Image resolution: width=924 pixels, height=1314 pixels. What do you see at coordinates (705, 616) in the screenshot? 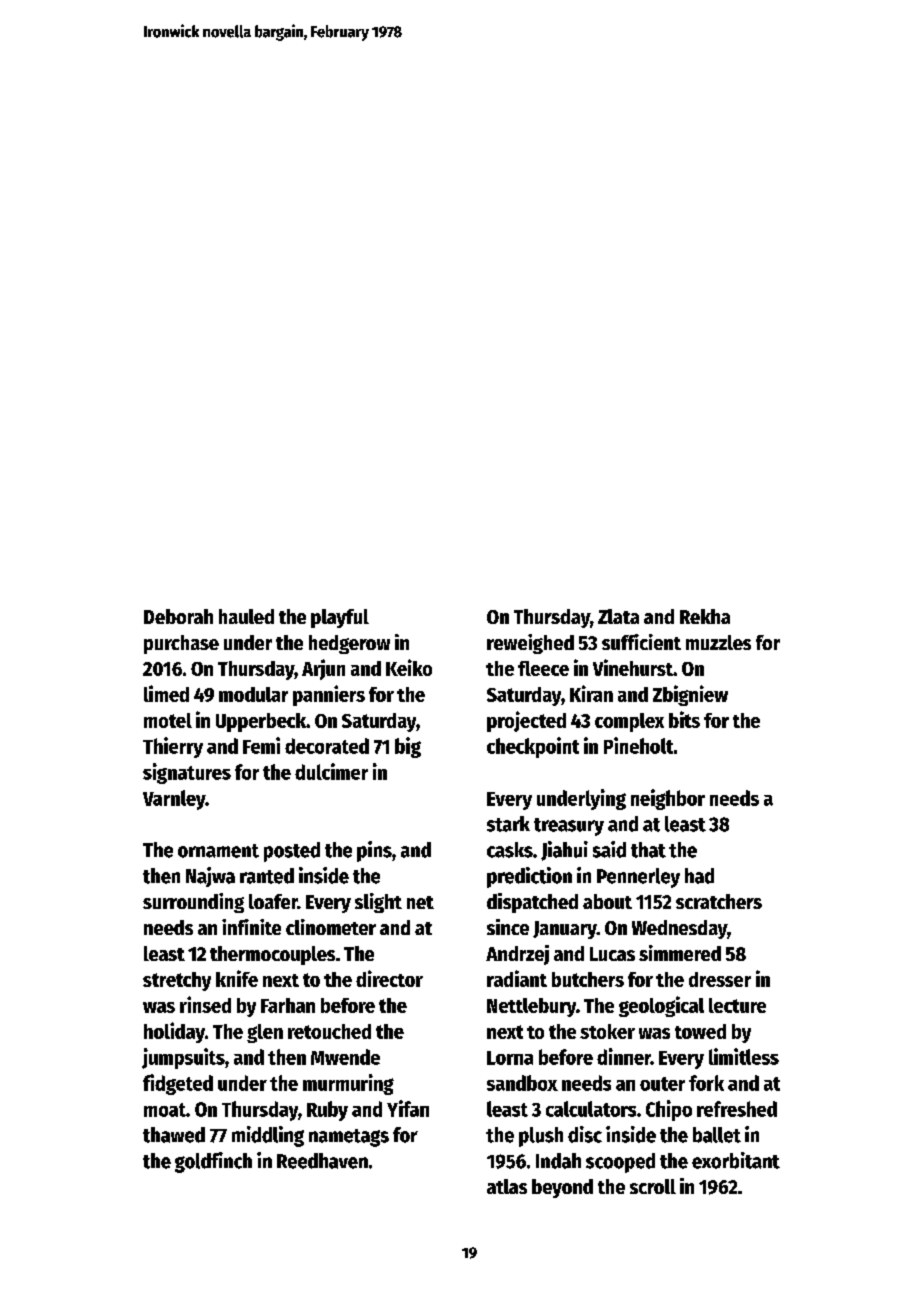
I see `Rekha` at bounding box center [705, 616].
